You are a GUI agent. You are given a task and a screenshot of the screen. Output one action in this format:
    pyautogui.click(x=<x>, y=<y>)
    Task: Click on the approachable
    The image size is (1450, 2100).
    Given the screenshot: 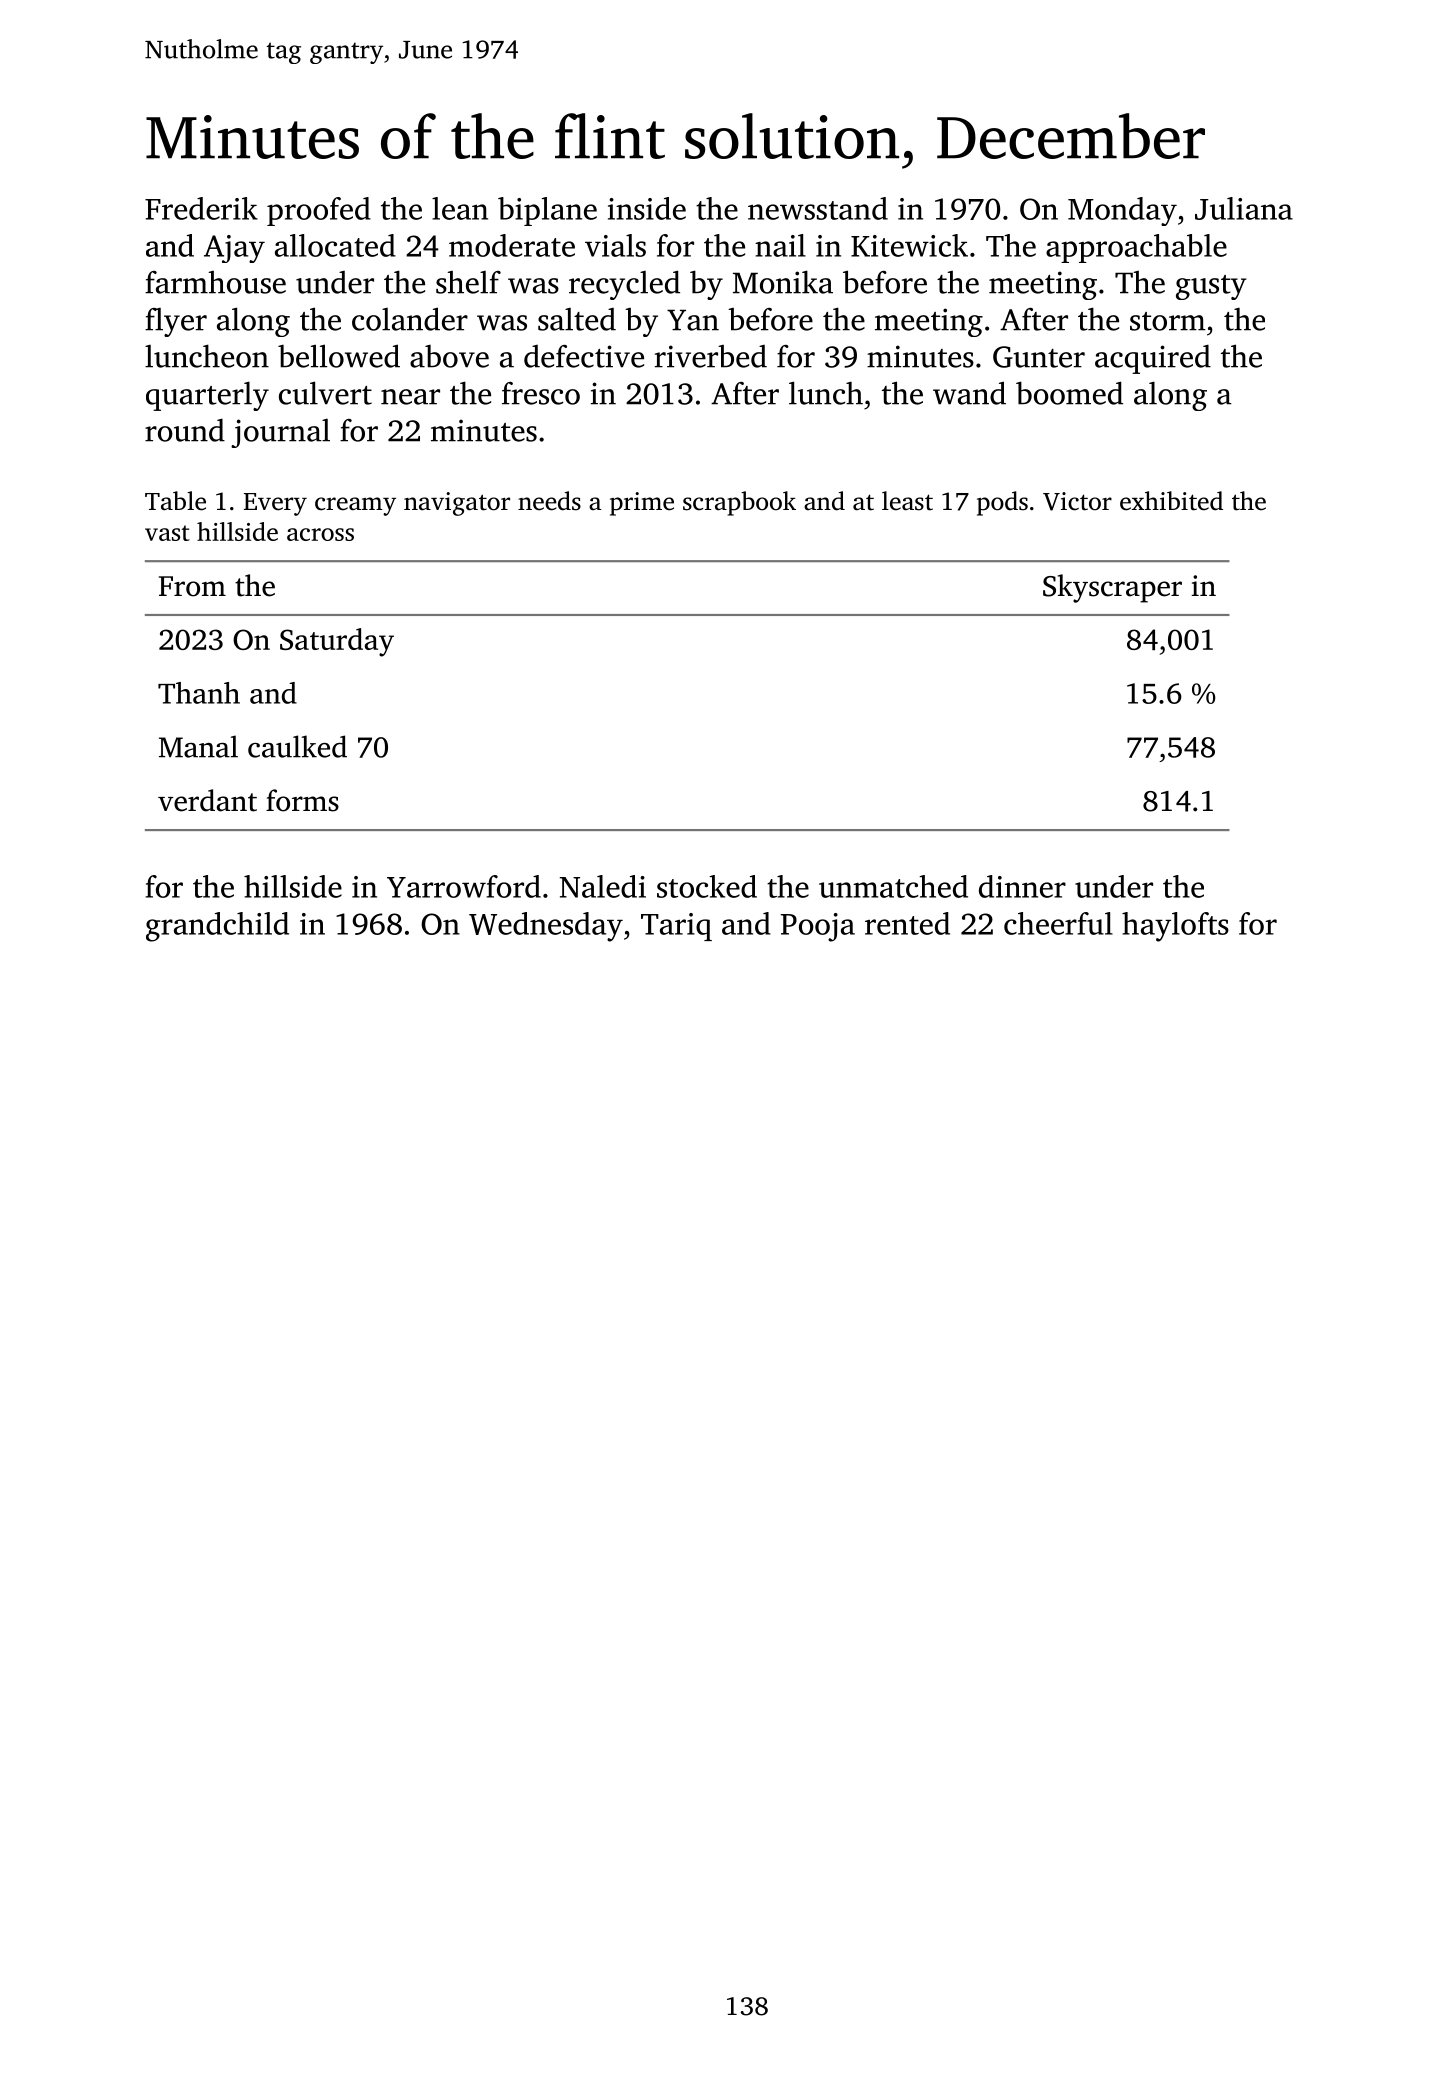 What is the action you would take?
    pyautogui.click(x=1136, y=248)
